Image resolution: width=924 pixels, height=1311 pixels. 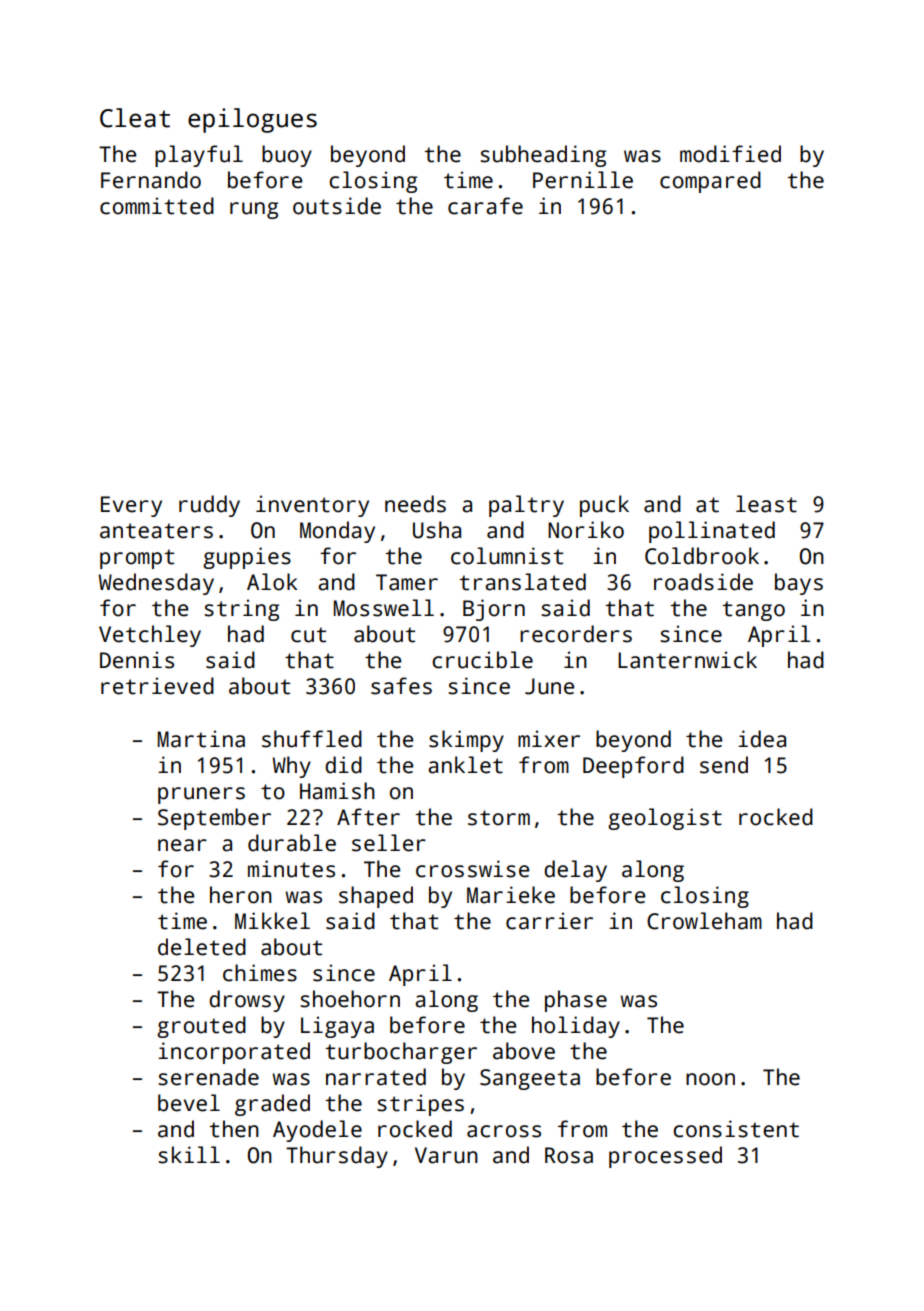 I want to click on puck, so click(x=604, y=506).
